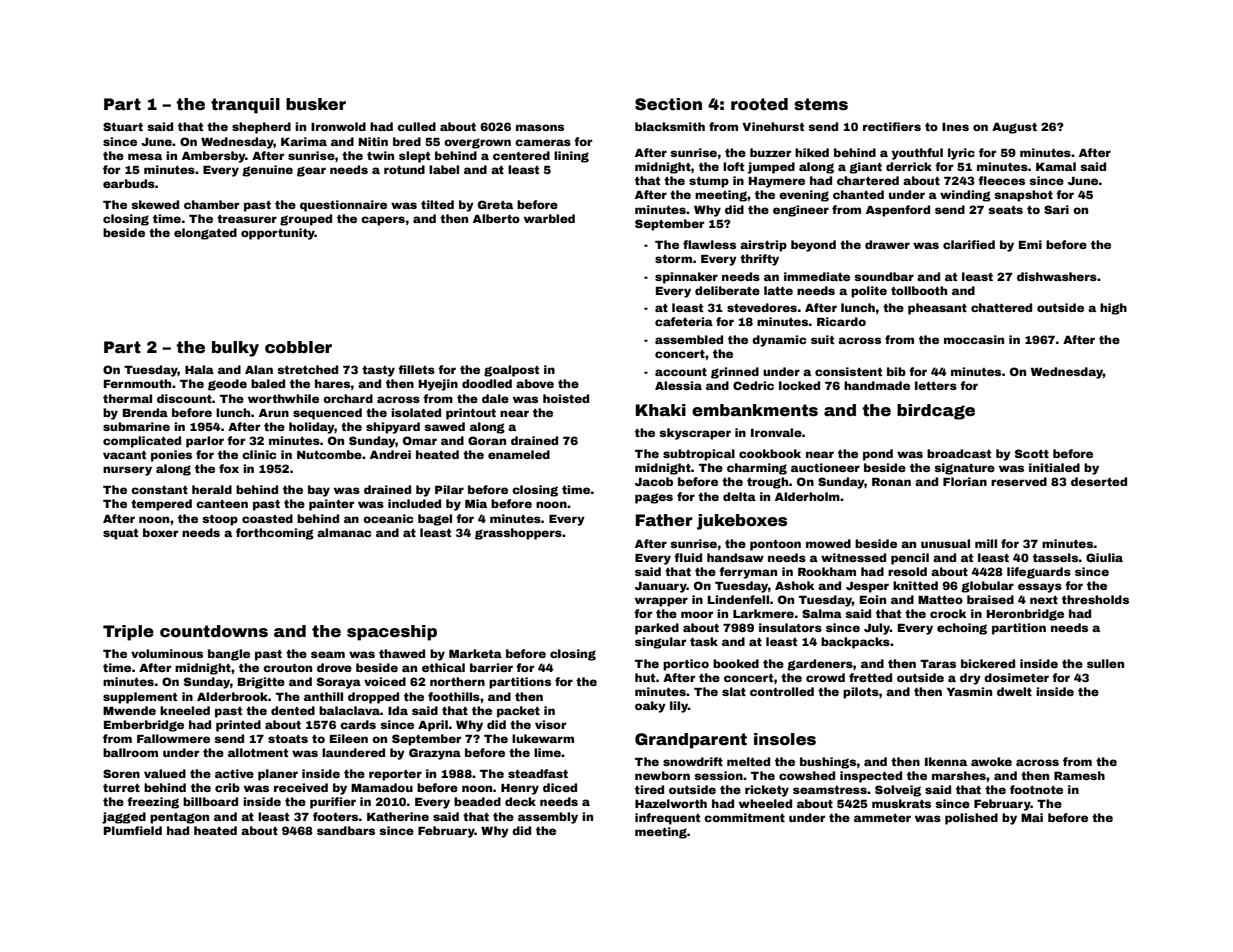 The width and height of the screenshot is (1233, 952). I want to click on bay, so click(319, 491).
